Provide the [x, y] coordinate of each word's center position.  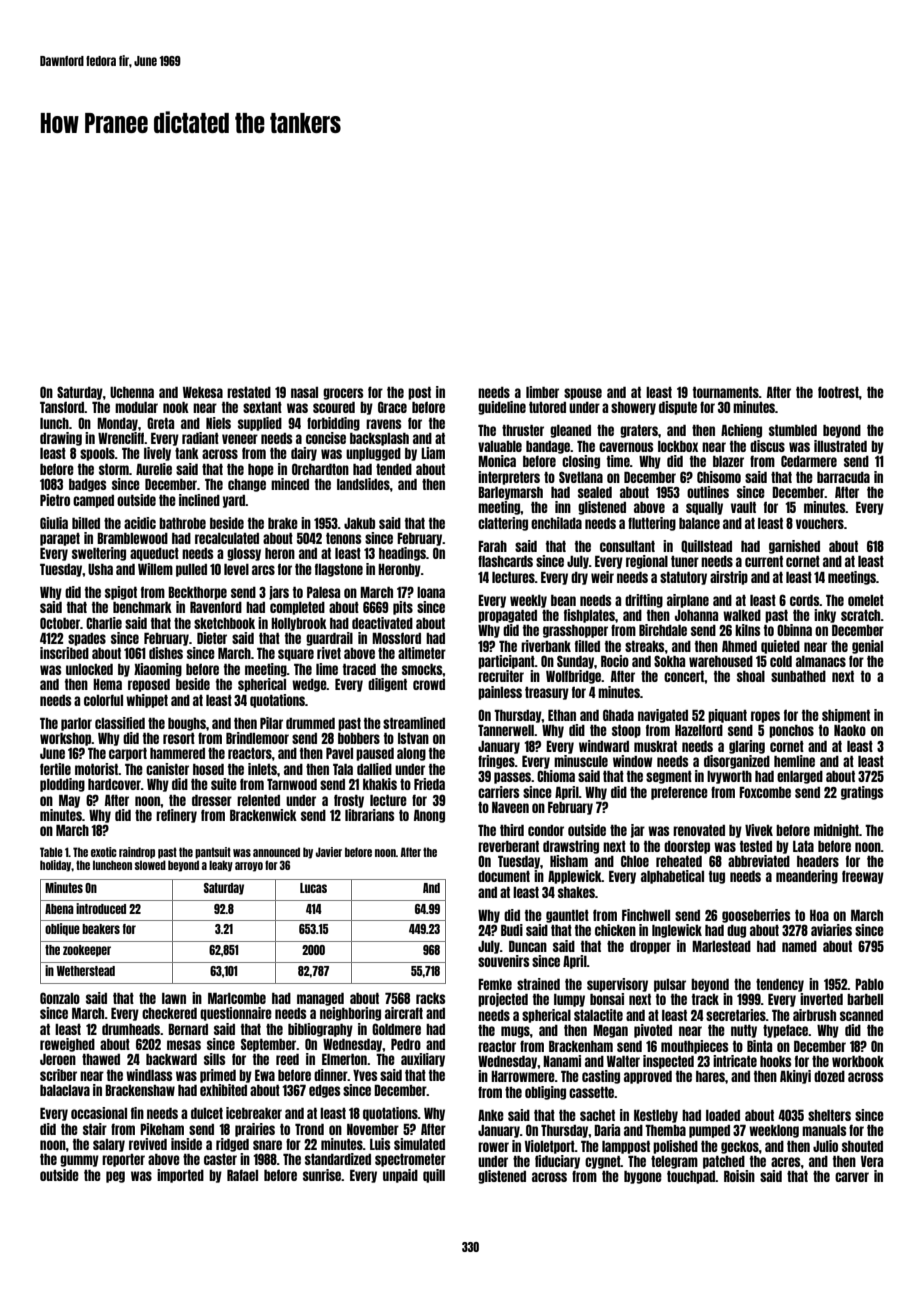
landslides [363, 484]
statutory [683, 578]
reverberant [508, 846]
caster [220, 1159]
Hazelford [699, 730]
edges [325, 1091]
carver [852, 1177]
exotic [104, 852]
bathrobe [182, 523]
